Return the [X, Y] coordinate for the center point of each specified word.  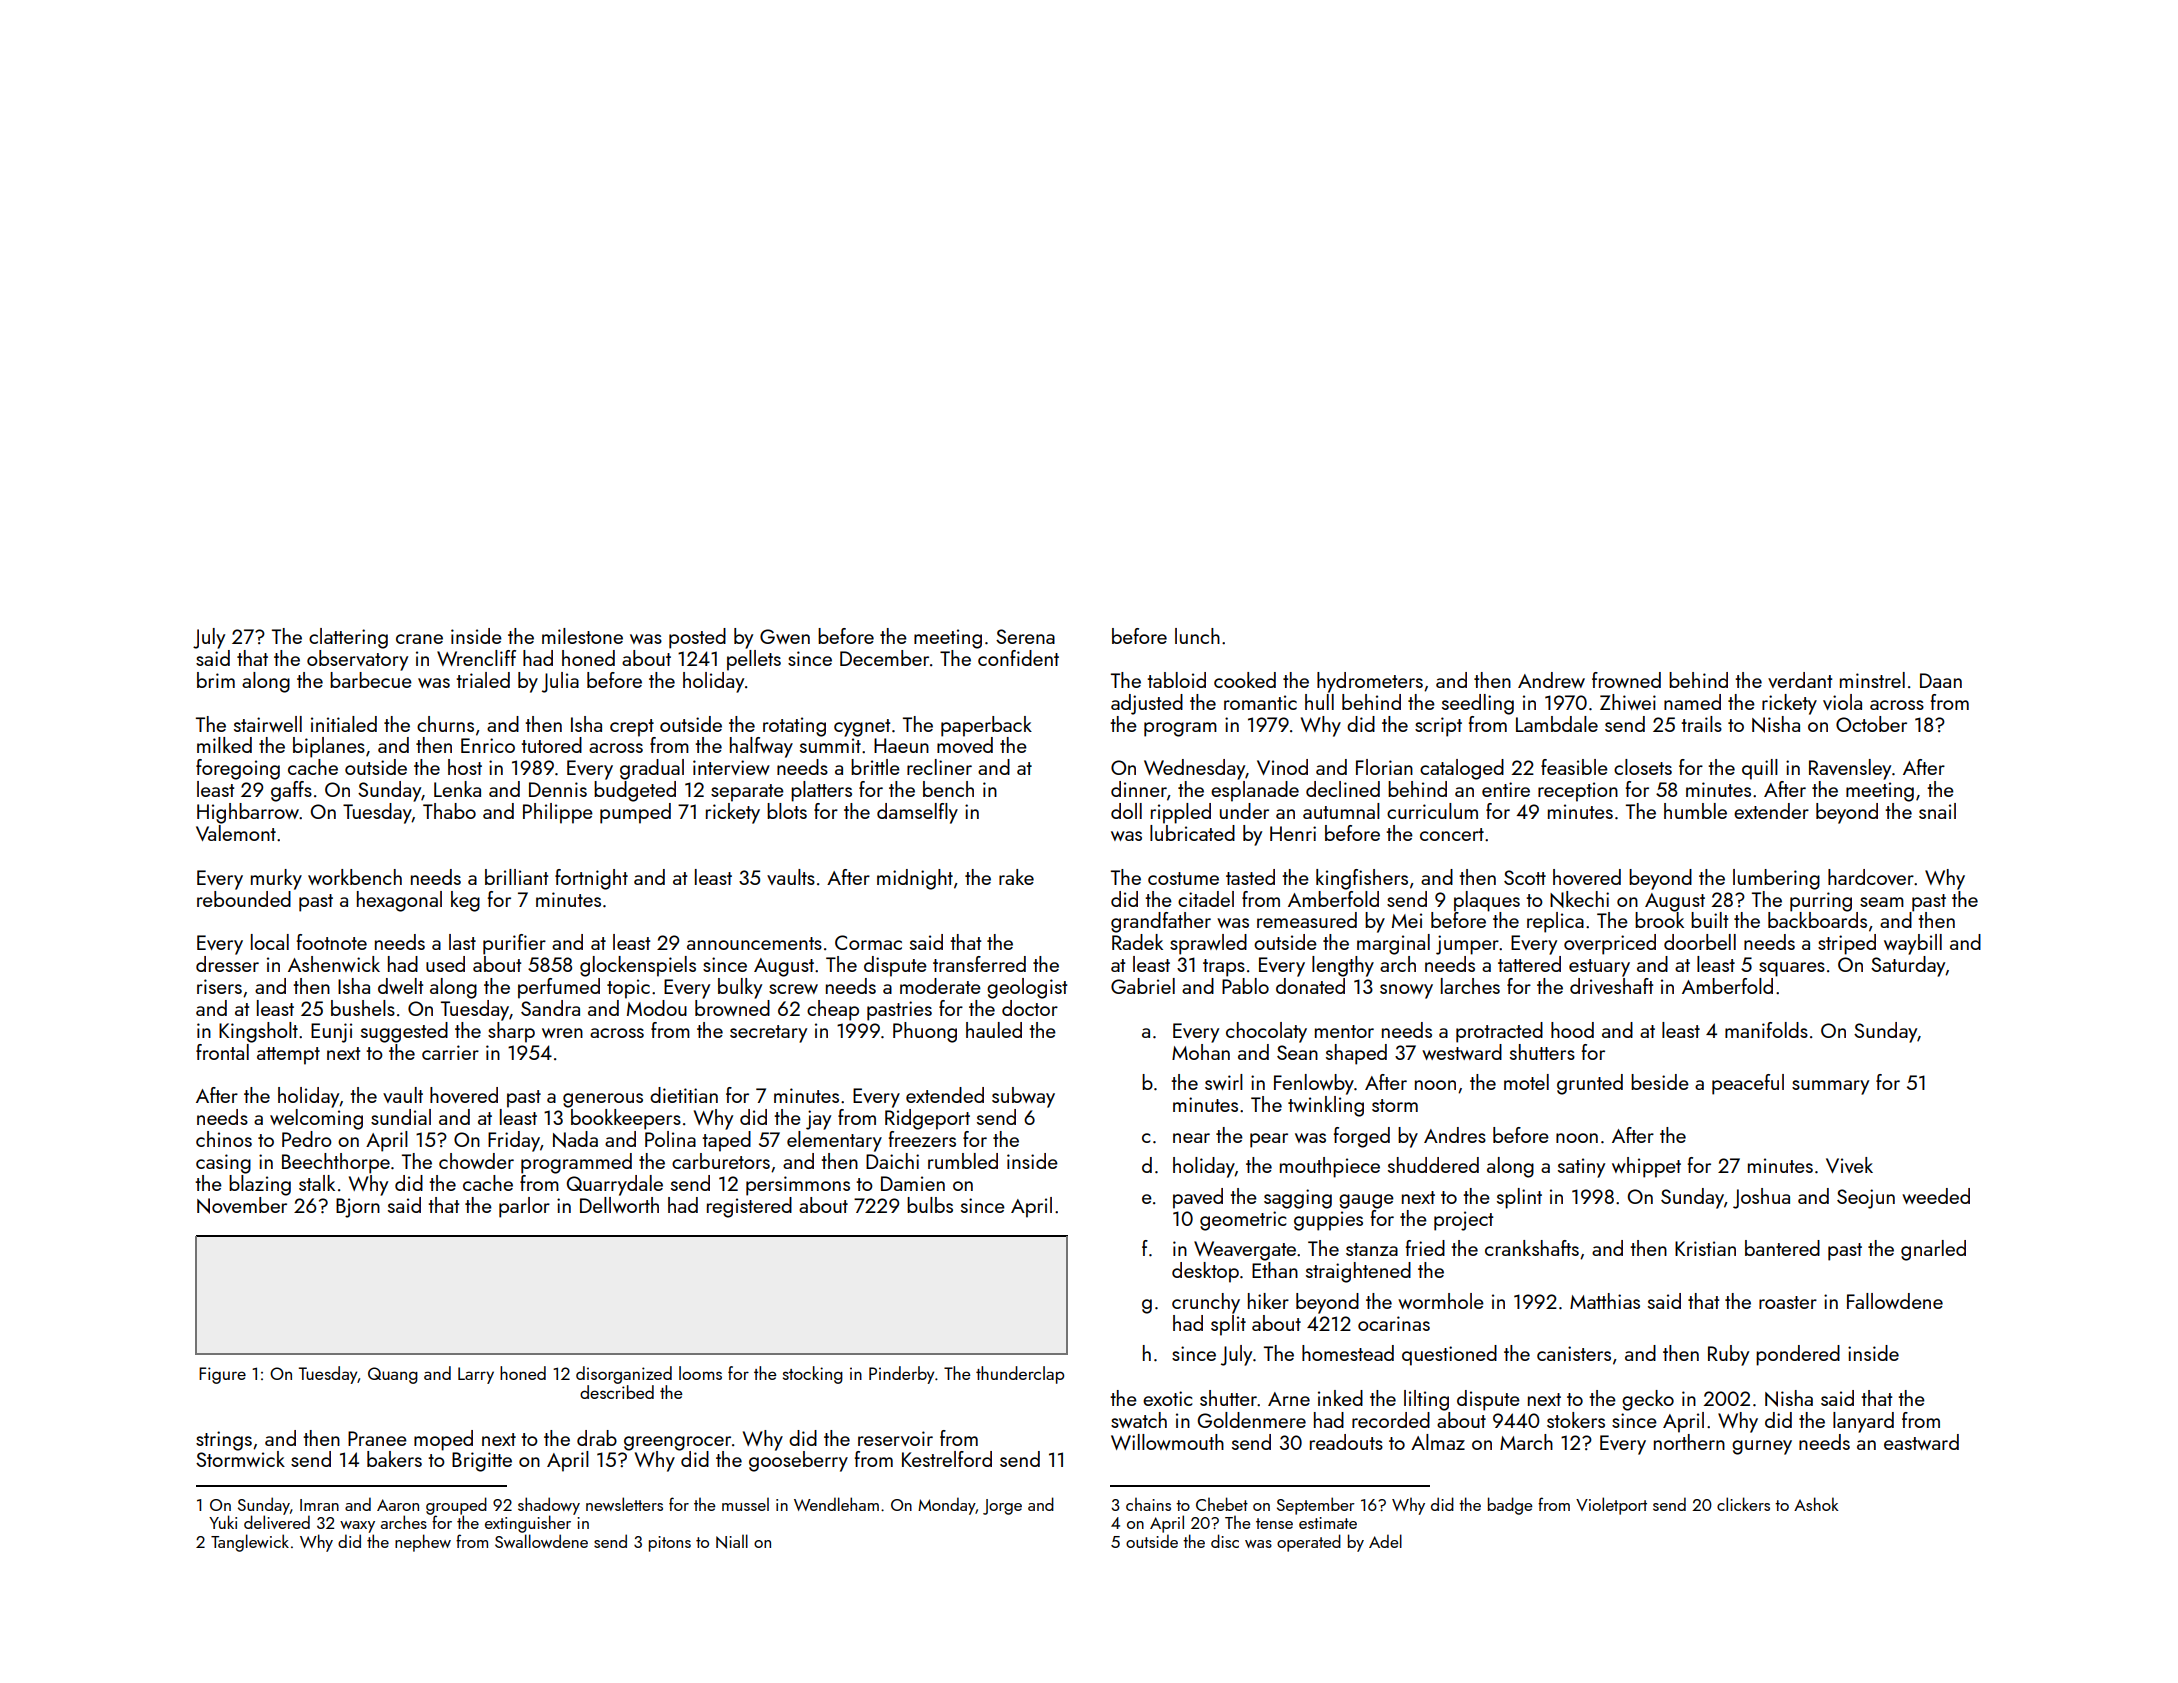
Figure [222, 1375]
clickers [1743, 1504]
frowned [1626, 680]
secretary [768, 1034]
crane [419, 639]
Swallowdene [541, 1541]
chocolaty [1266, 1032]
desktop [1205, 1272]
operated [1309, 1543]
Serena [1025, 636]
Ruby [1728, 1355]
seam [1882, 902]
